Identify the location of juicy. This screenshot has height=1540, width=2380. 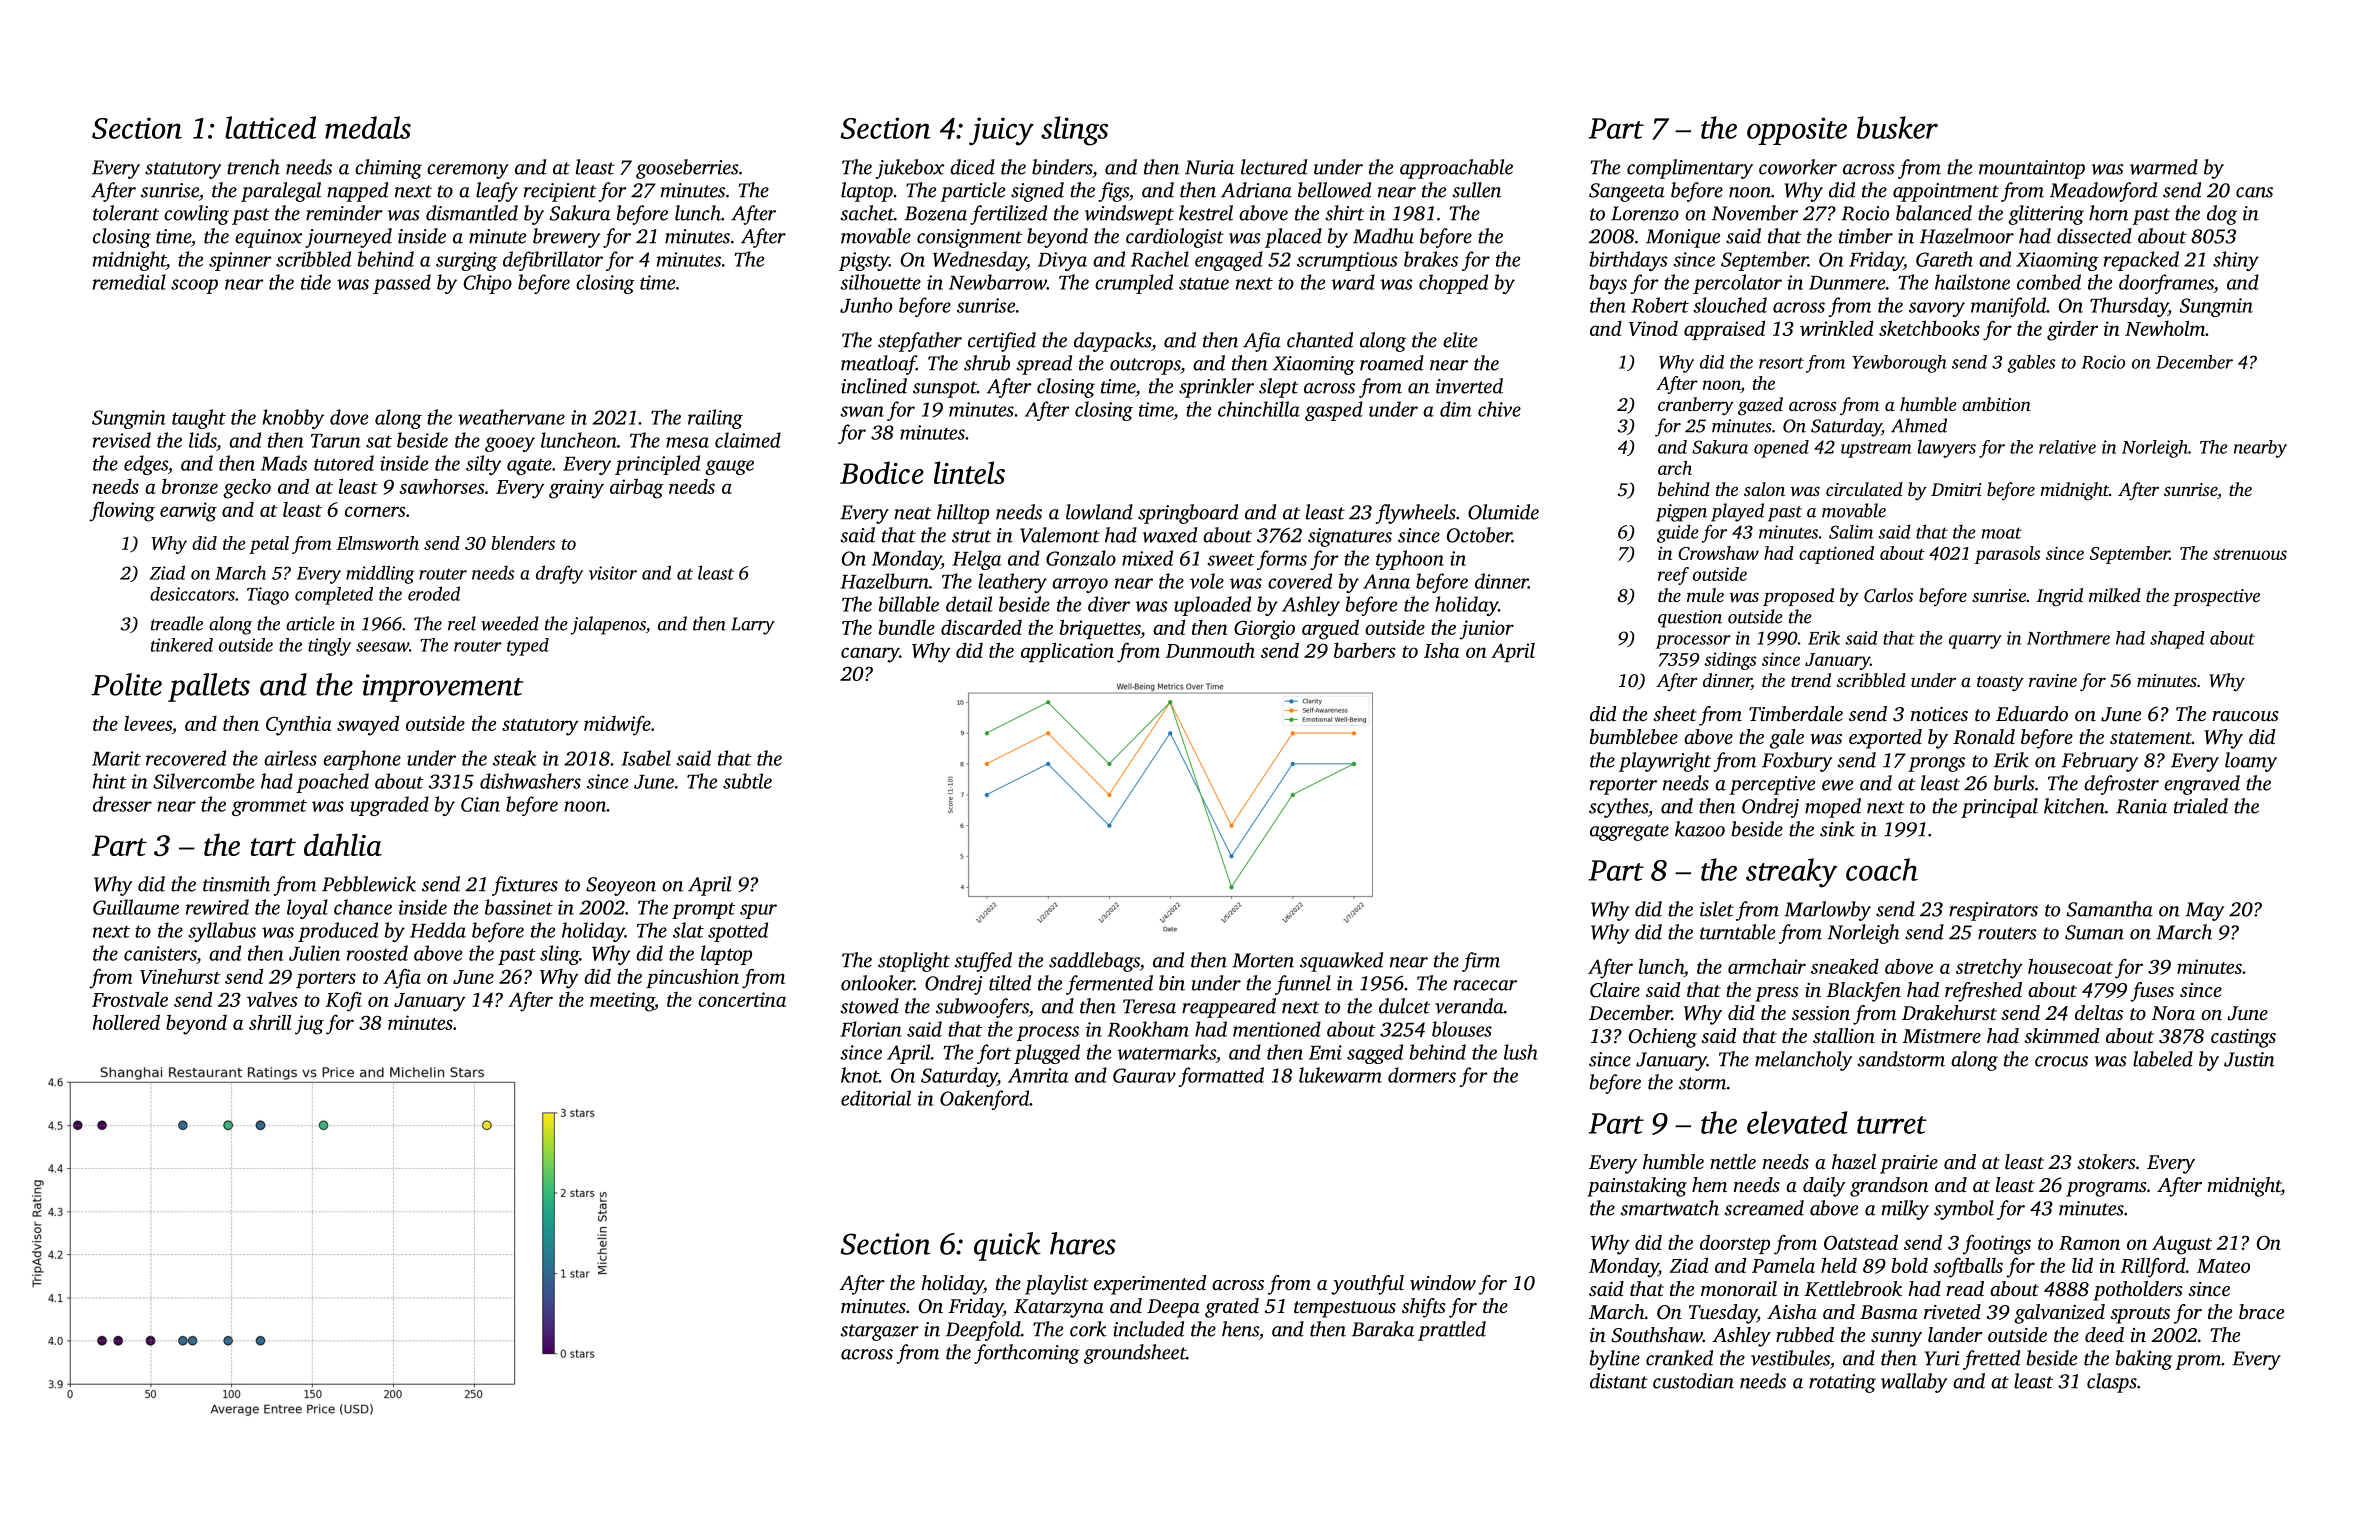
(1001, 131).
